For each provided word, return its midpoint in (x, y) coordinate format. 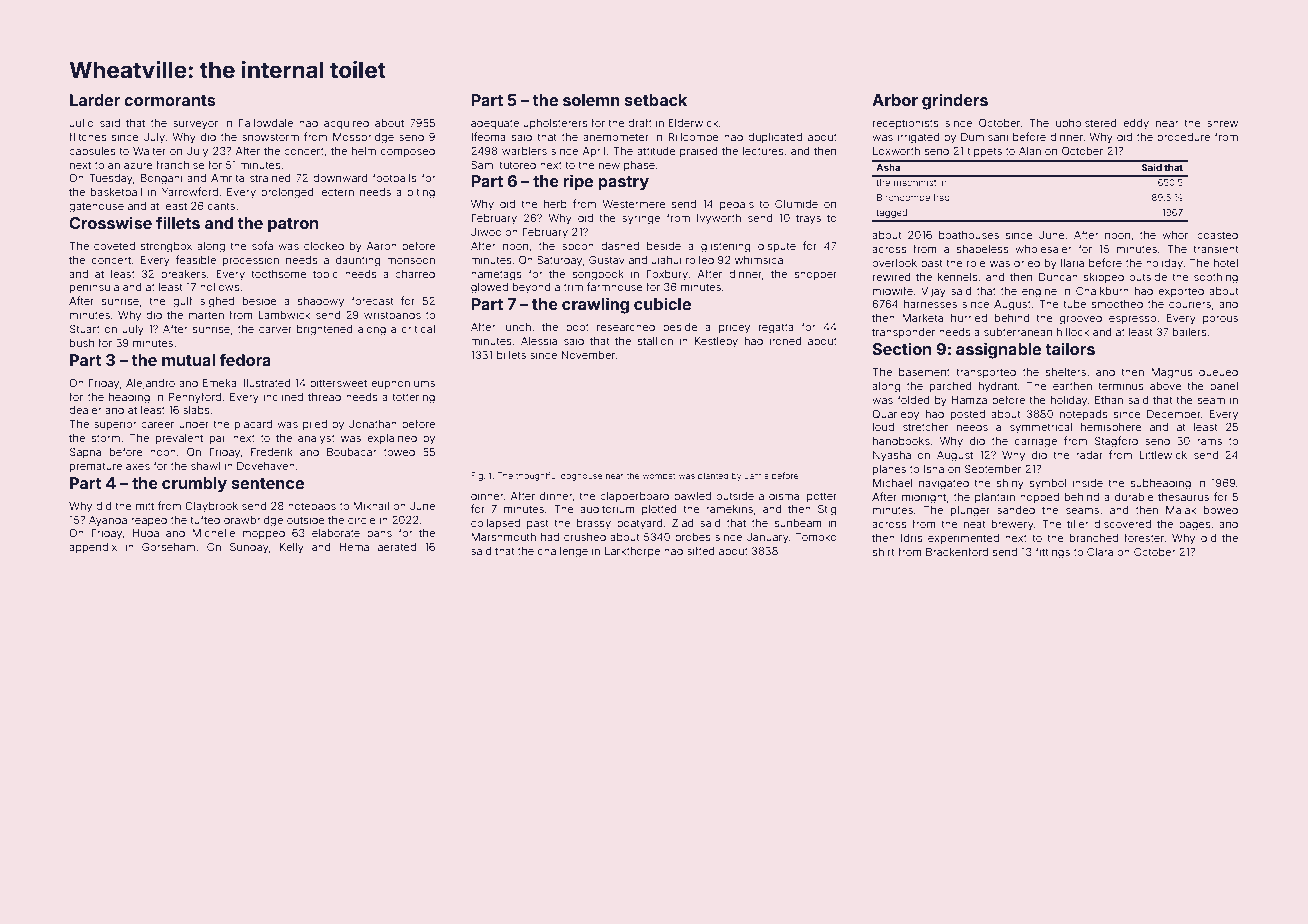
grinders (955, 101)
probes (693, 538)
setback (656, 100)
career (157, 425)
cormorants (169, 100)
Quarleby (895, 415)
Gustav (607, 259)
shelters (1066, 372)
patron (293, 225)
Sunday (249, 548)
